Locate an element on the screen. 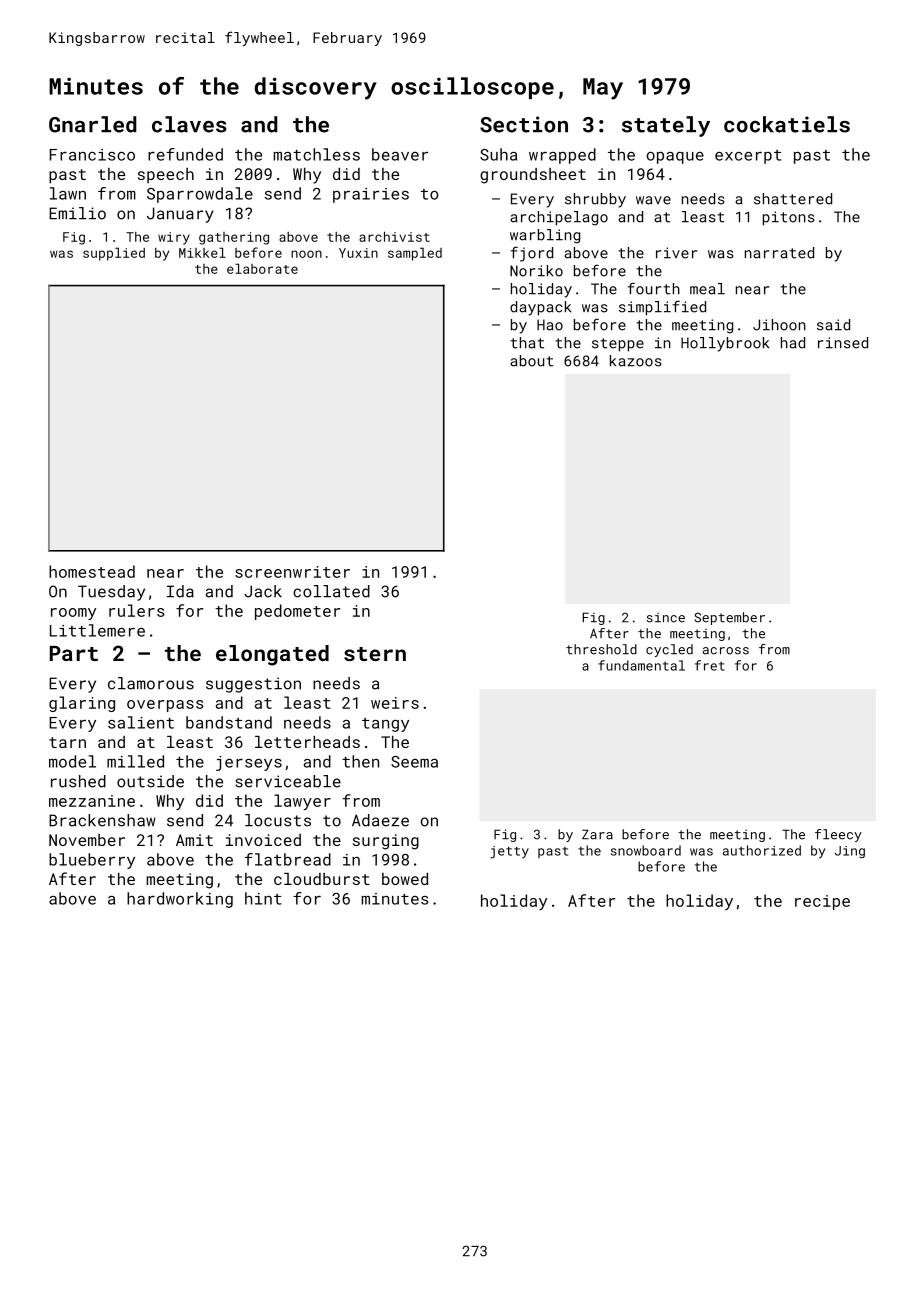  wave is located at coordinates (653, 200).
